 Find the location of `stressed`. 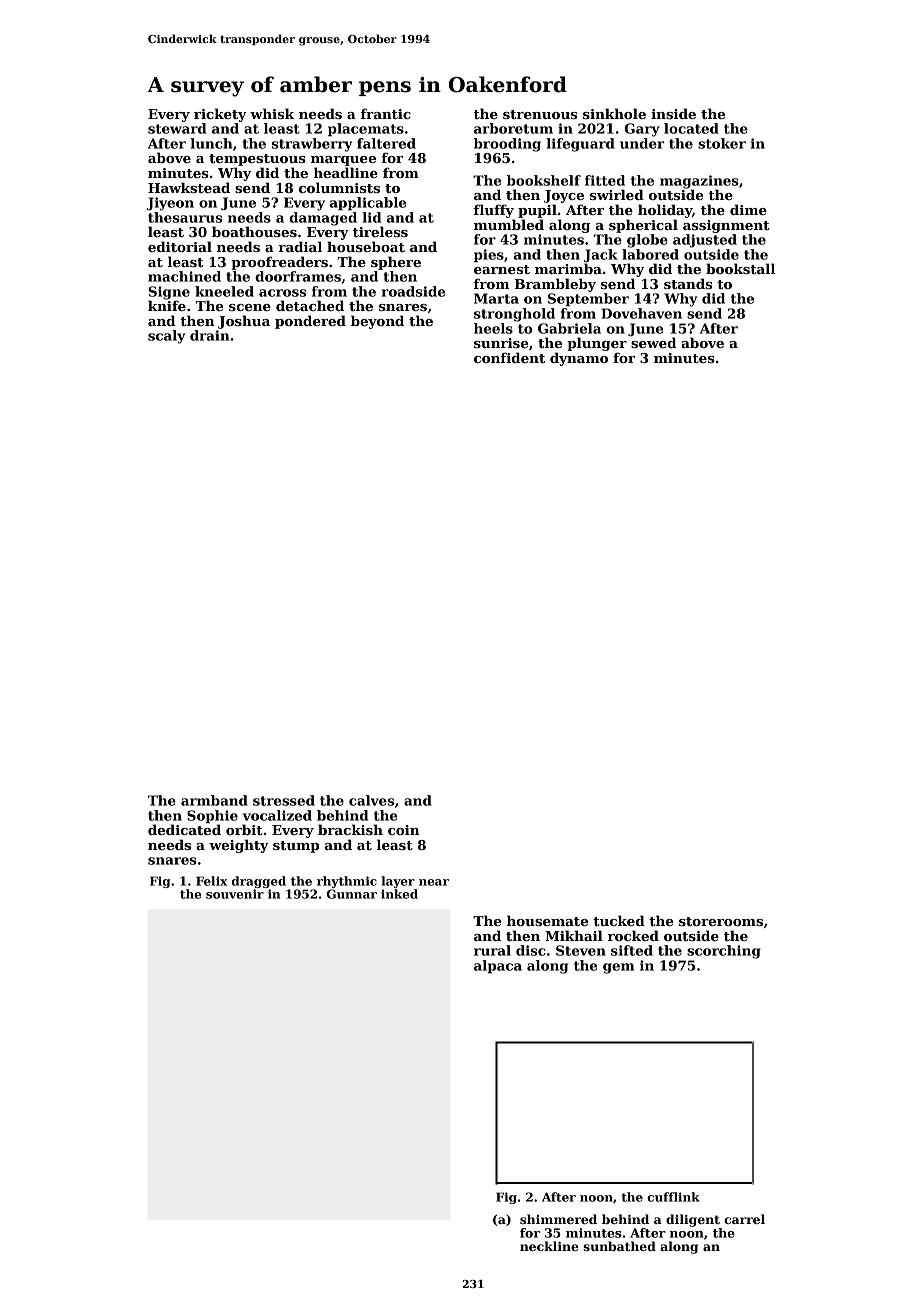

stressed is located at coordinates (284, 800).
